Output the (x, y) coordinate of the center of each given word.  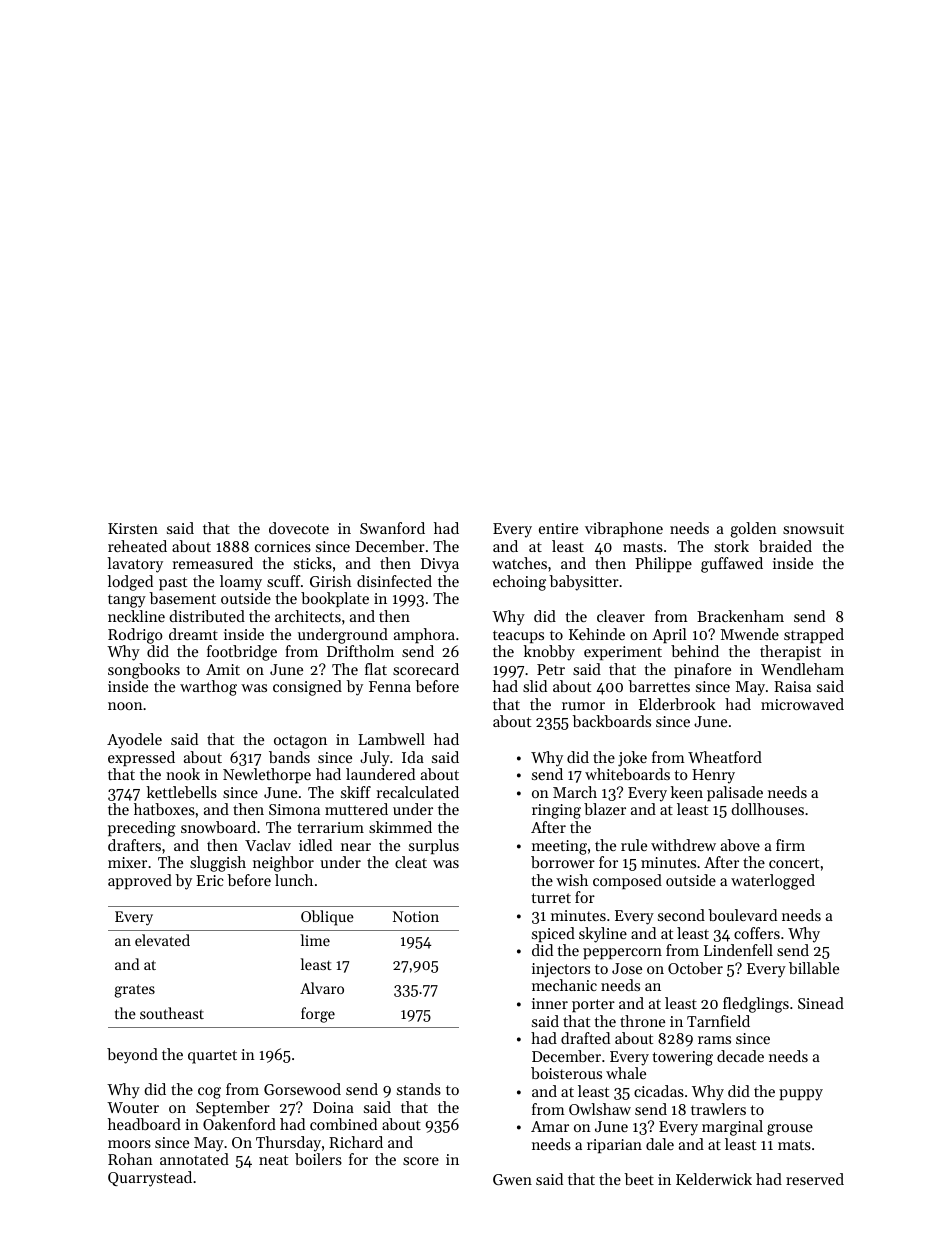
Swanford (392, 528)
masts (643, 547)
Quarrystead (150, 1179)
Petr (551, 669)
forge (318, 1015)
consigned (307, 688)
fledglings (756, 1005)
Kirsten (133, 528)
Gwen (512, 1179)
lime (315, 940)
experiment (623, 653)
